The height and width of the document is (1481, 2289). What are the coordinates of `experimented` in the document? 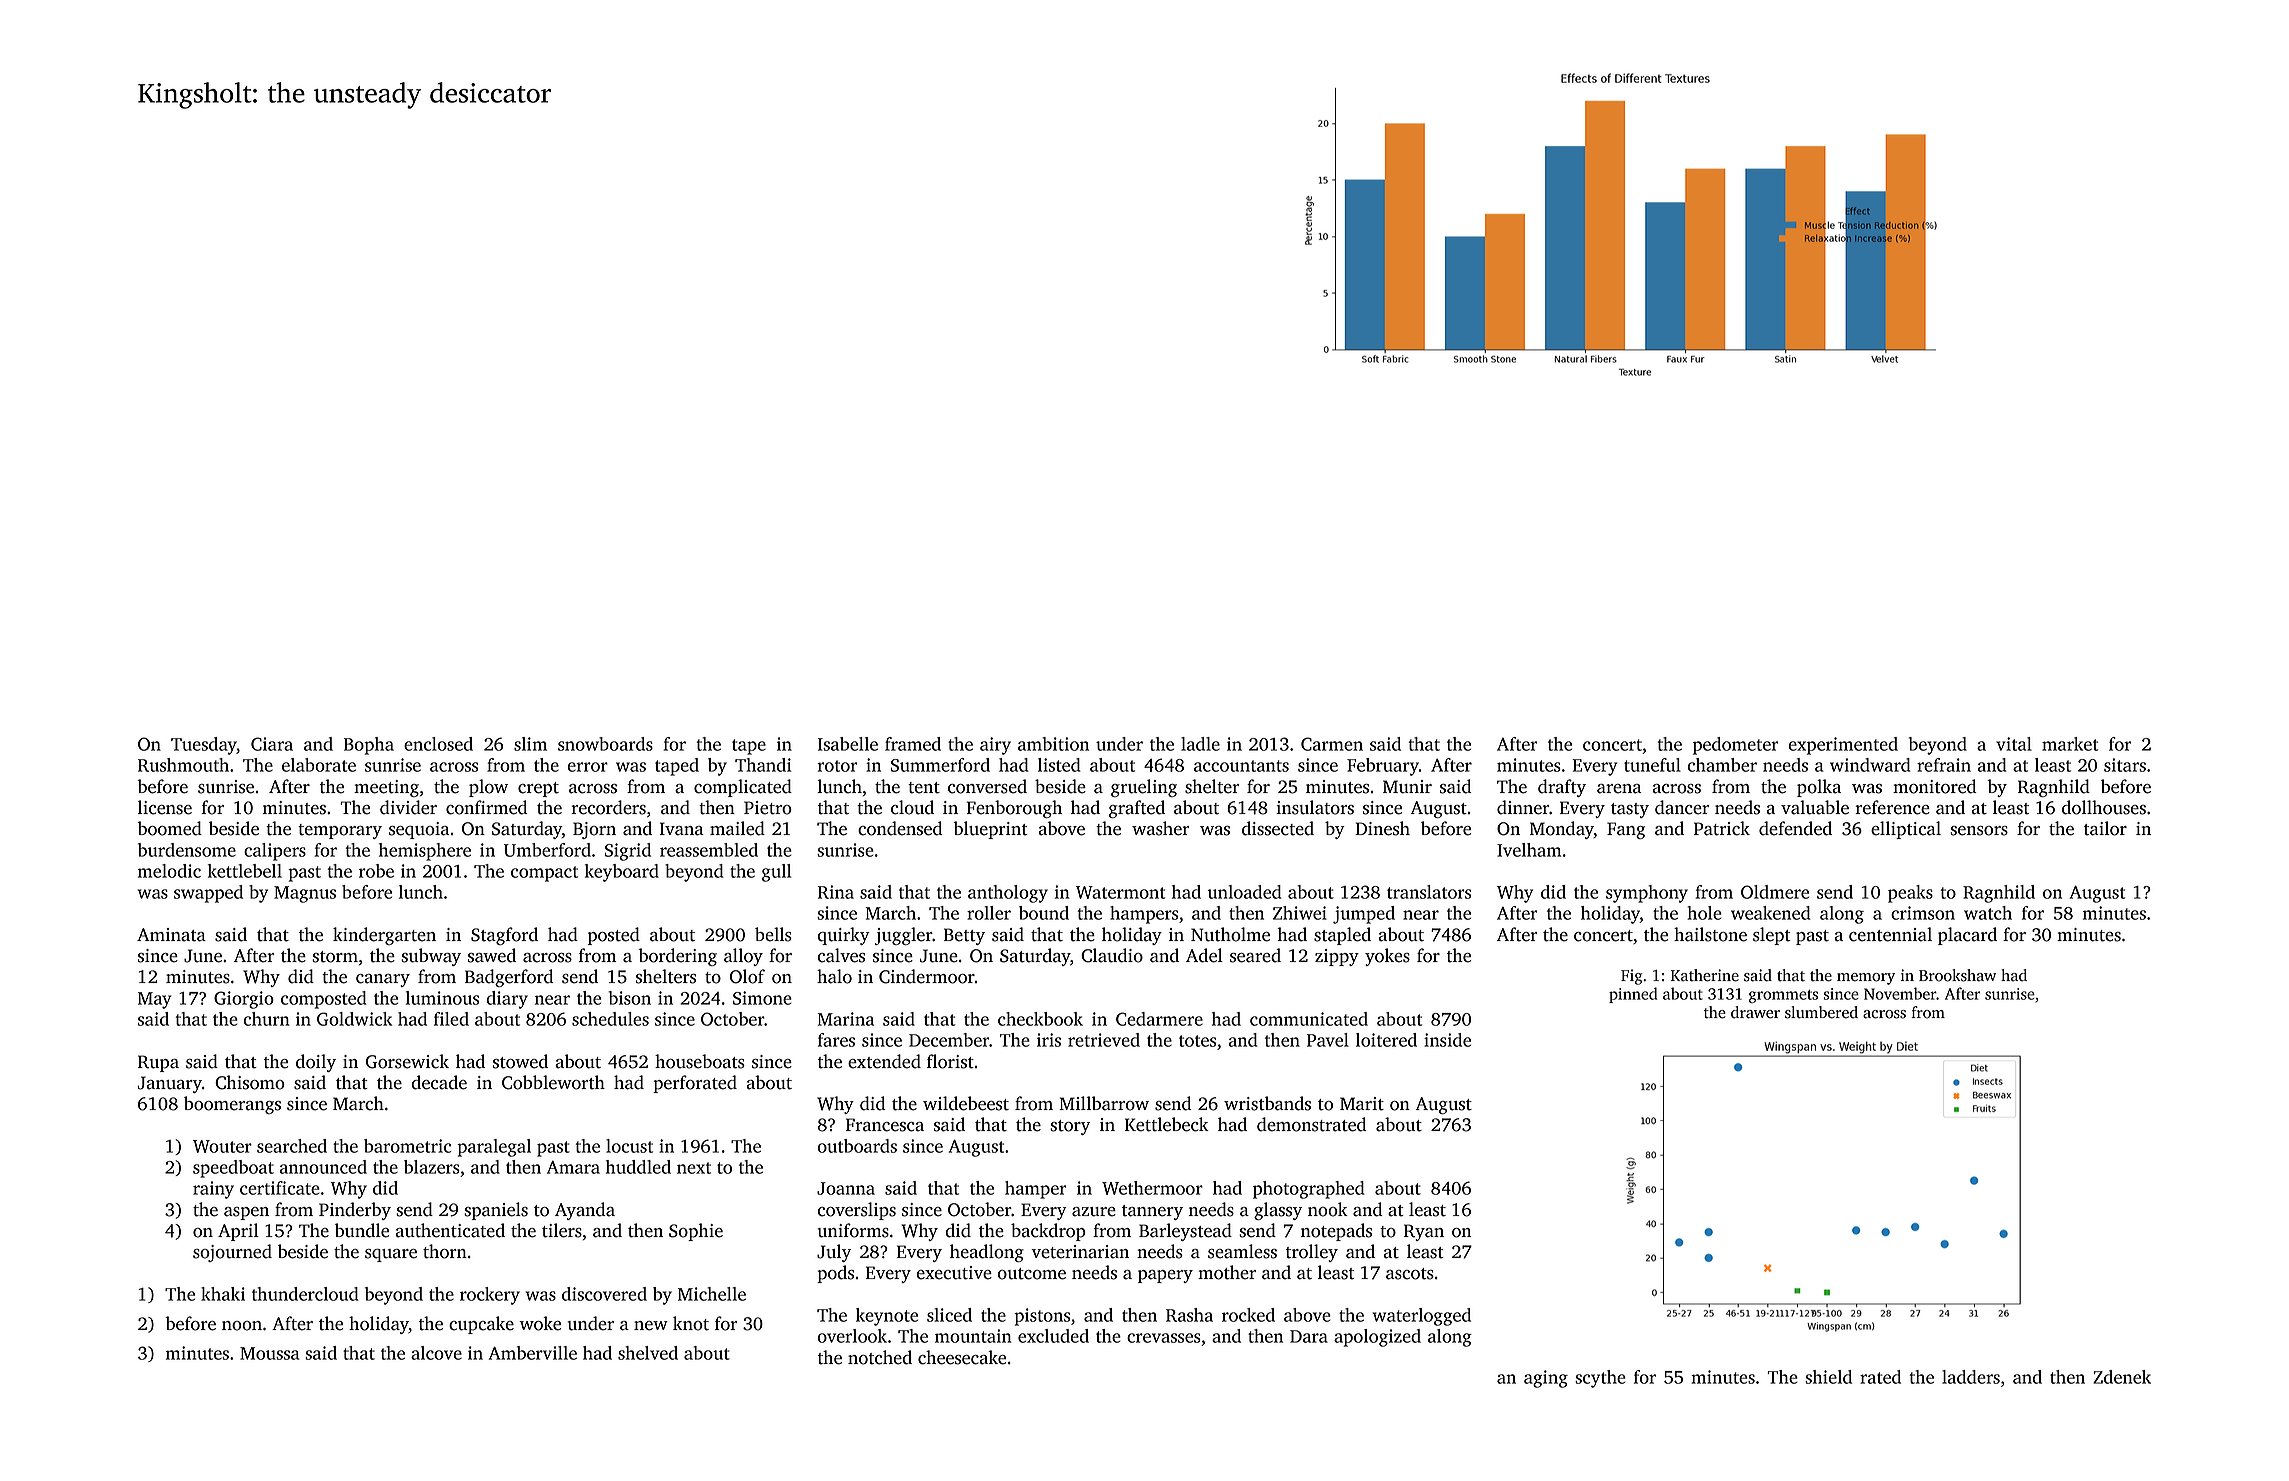 It's located at (1843, 746).
